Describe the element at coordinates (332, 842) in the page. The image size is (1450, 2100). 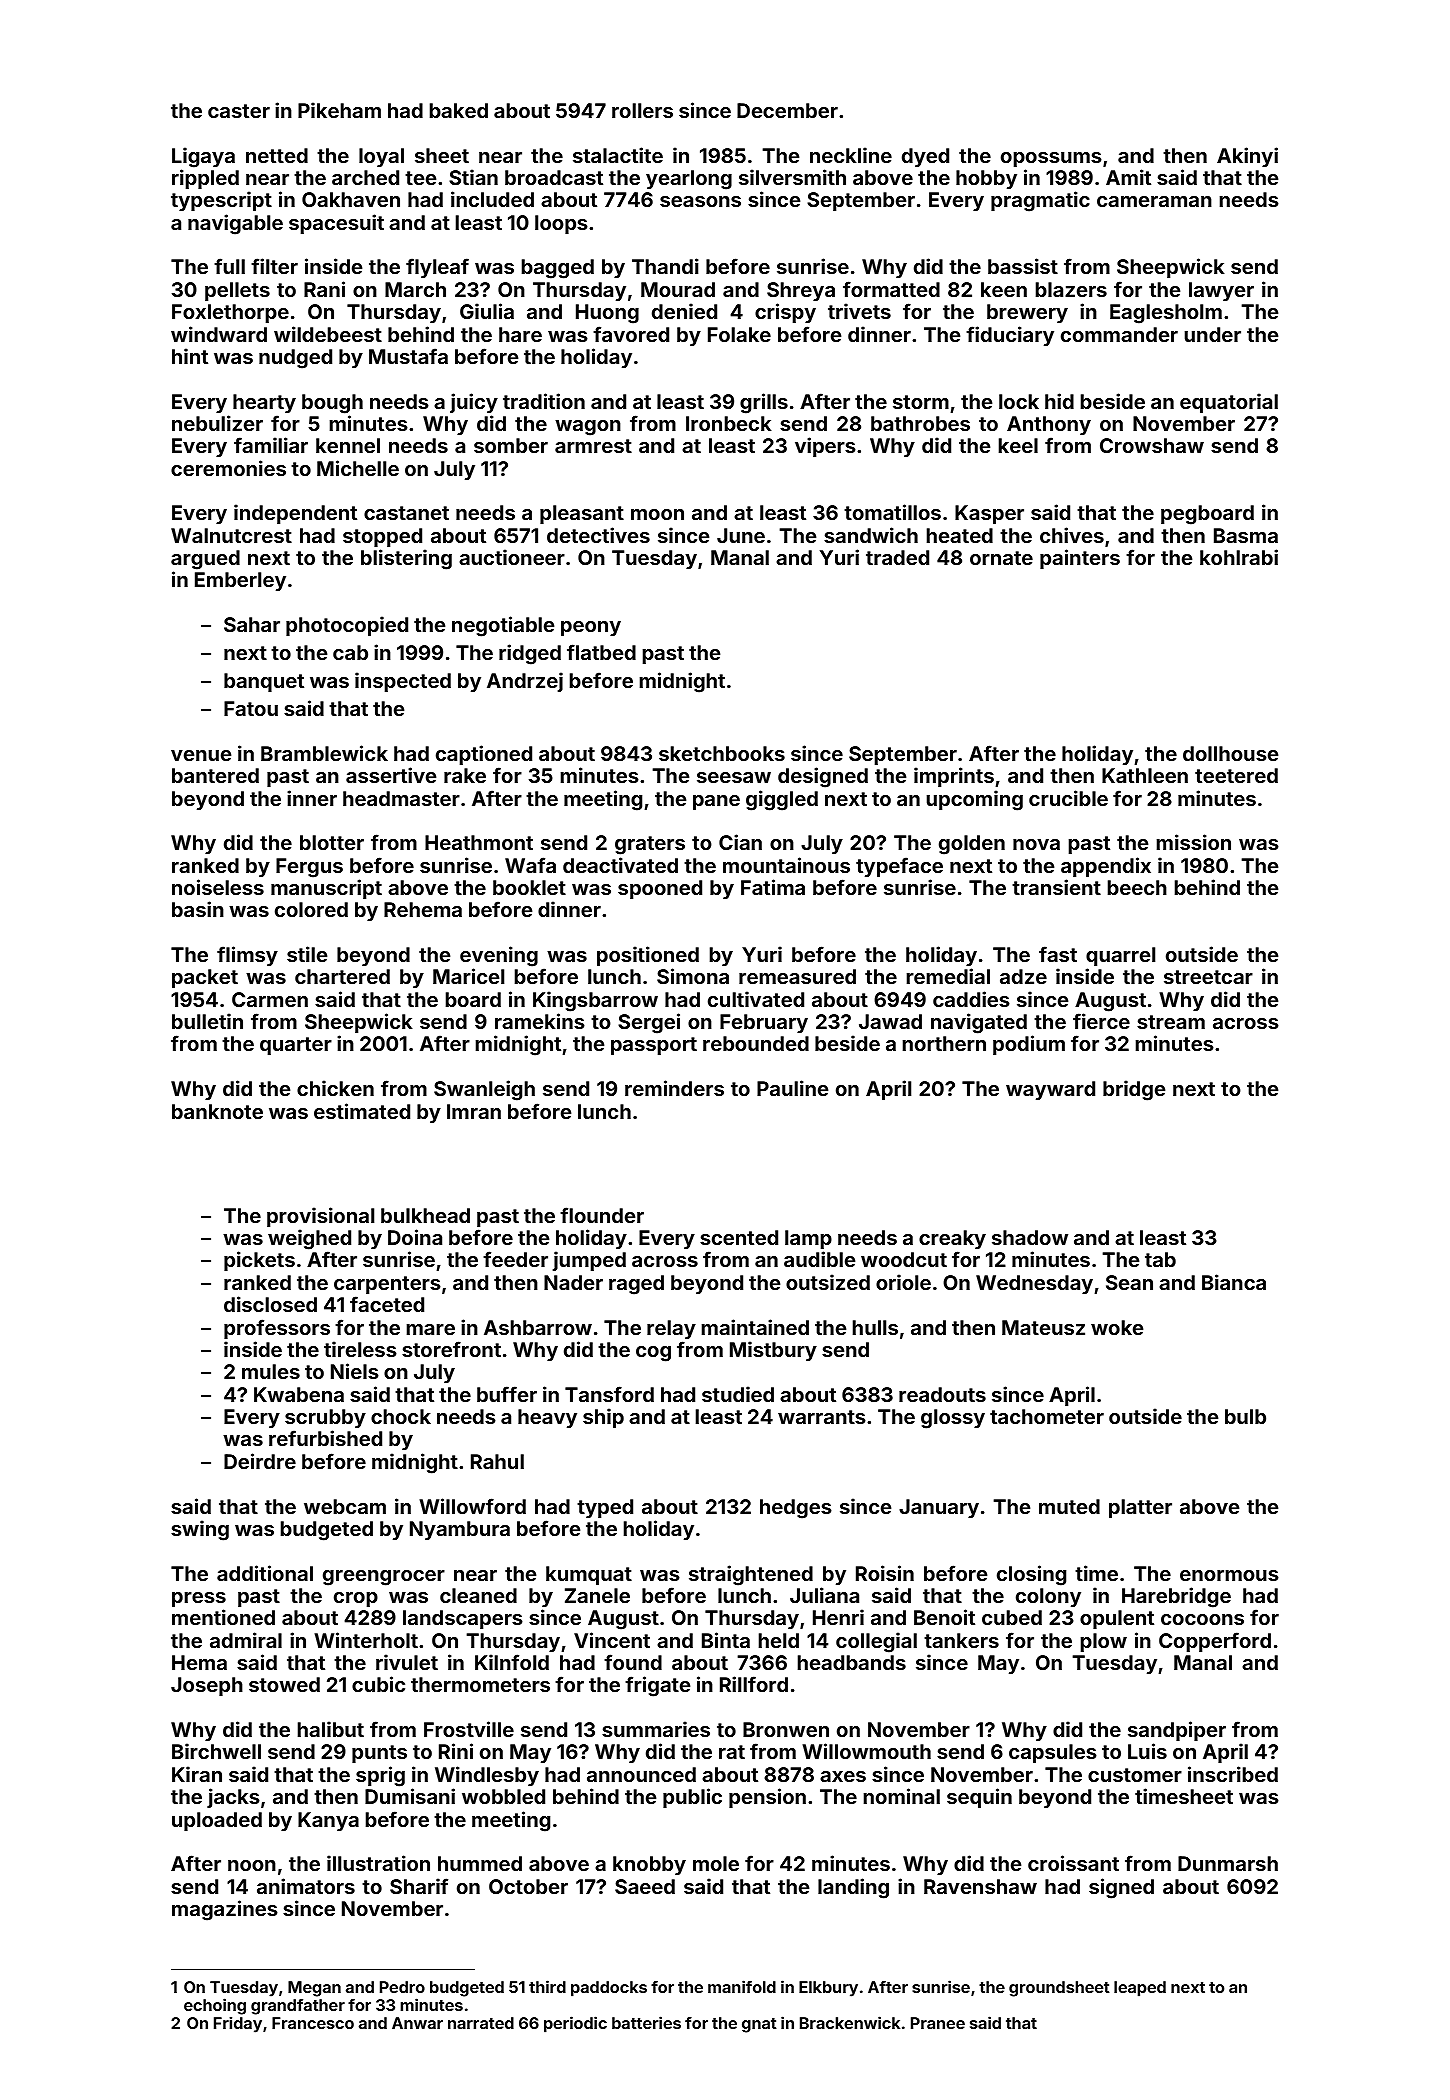
I see `blotter` at that location.
